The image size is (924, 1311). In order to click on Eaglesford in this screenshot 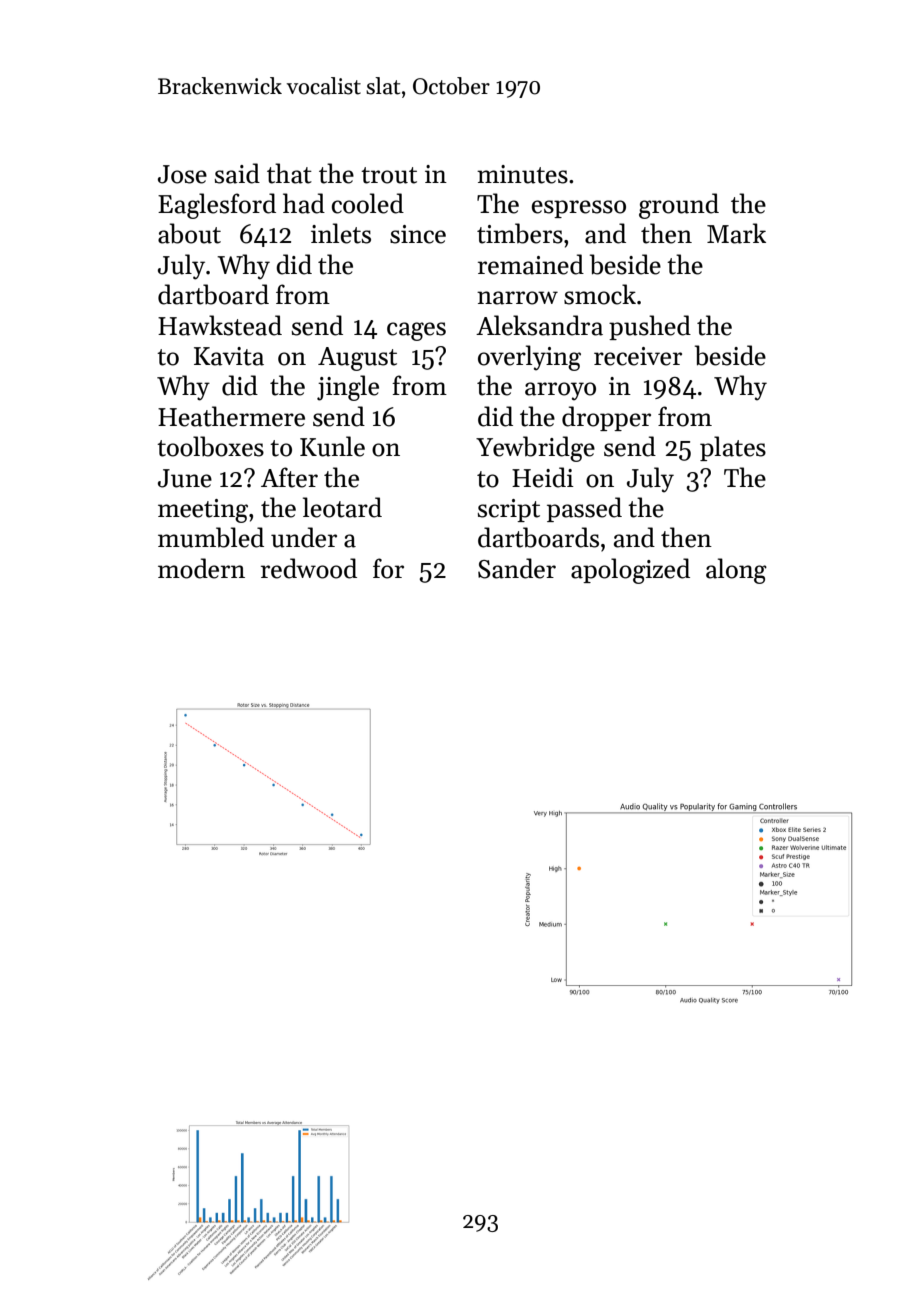, I will do `click(217, 206)`.
